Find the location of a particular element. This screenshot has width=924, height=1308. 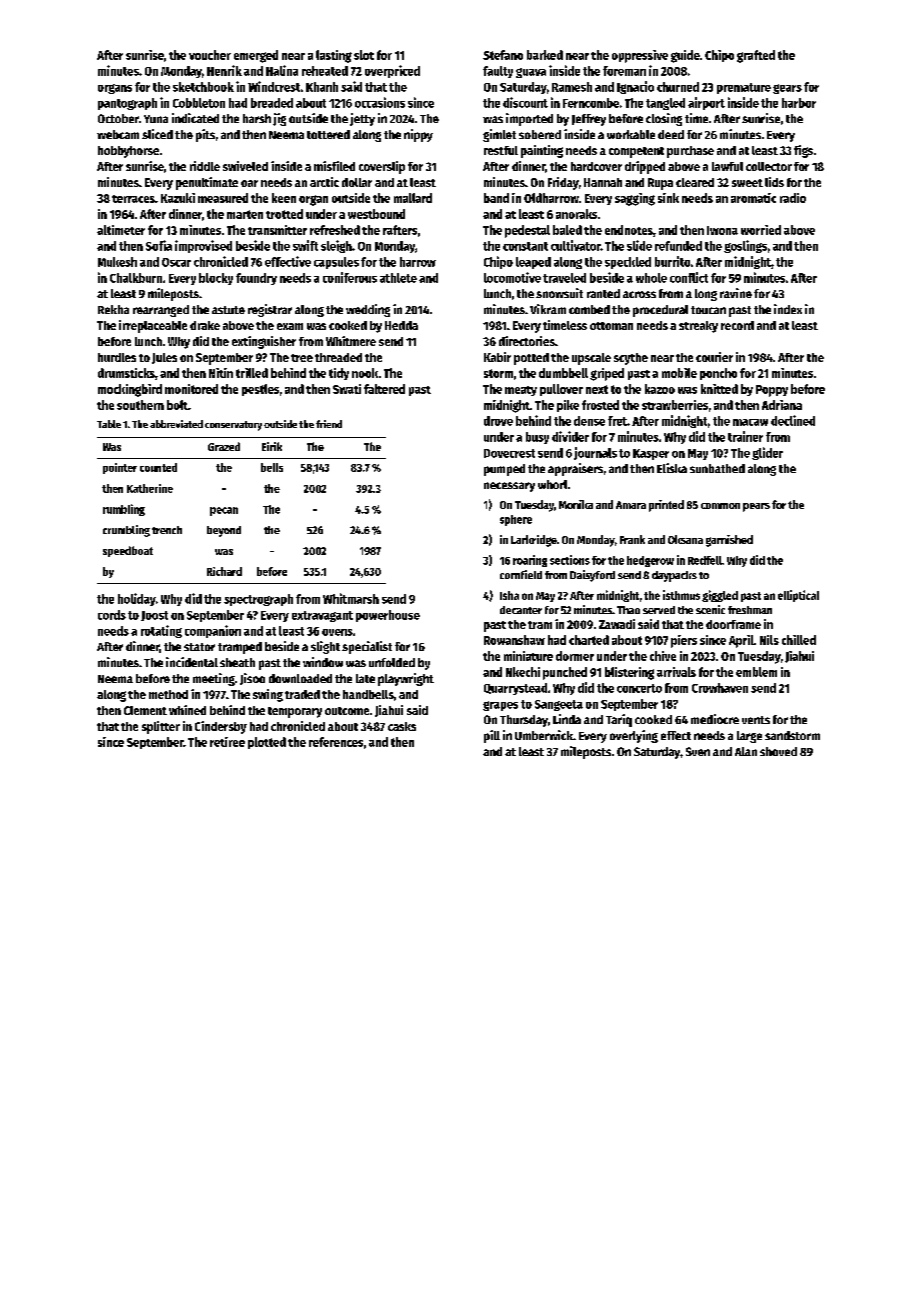

Eirik is located at coordinates (272, 446).
